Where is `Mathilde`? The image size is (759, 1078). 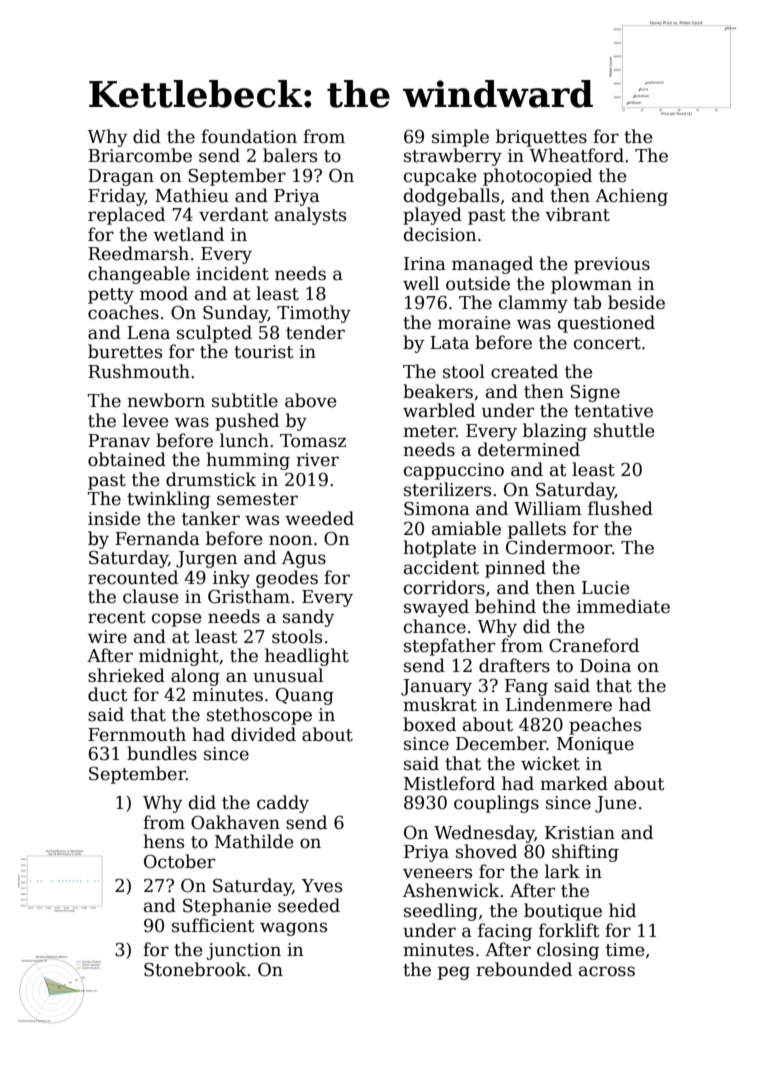
Mathilde is located at coordinates (254, 841).
